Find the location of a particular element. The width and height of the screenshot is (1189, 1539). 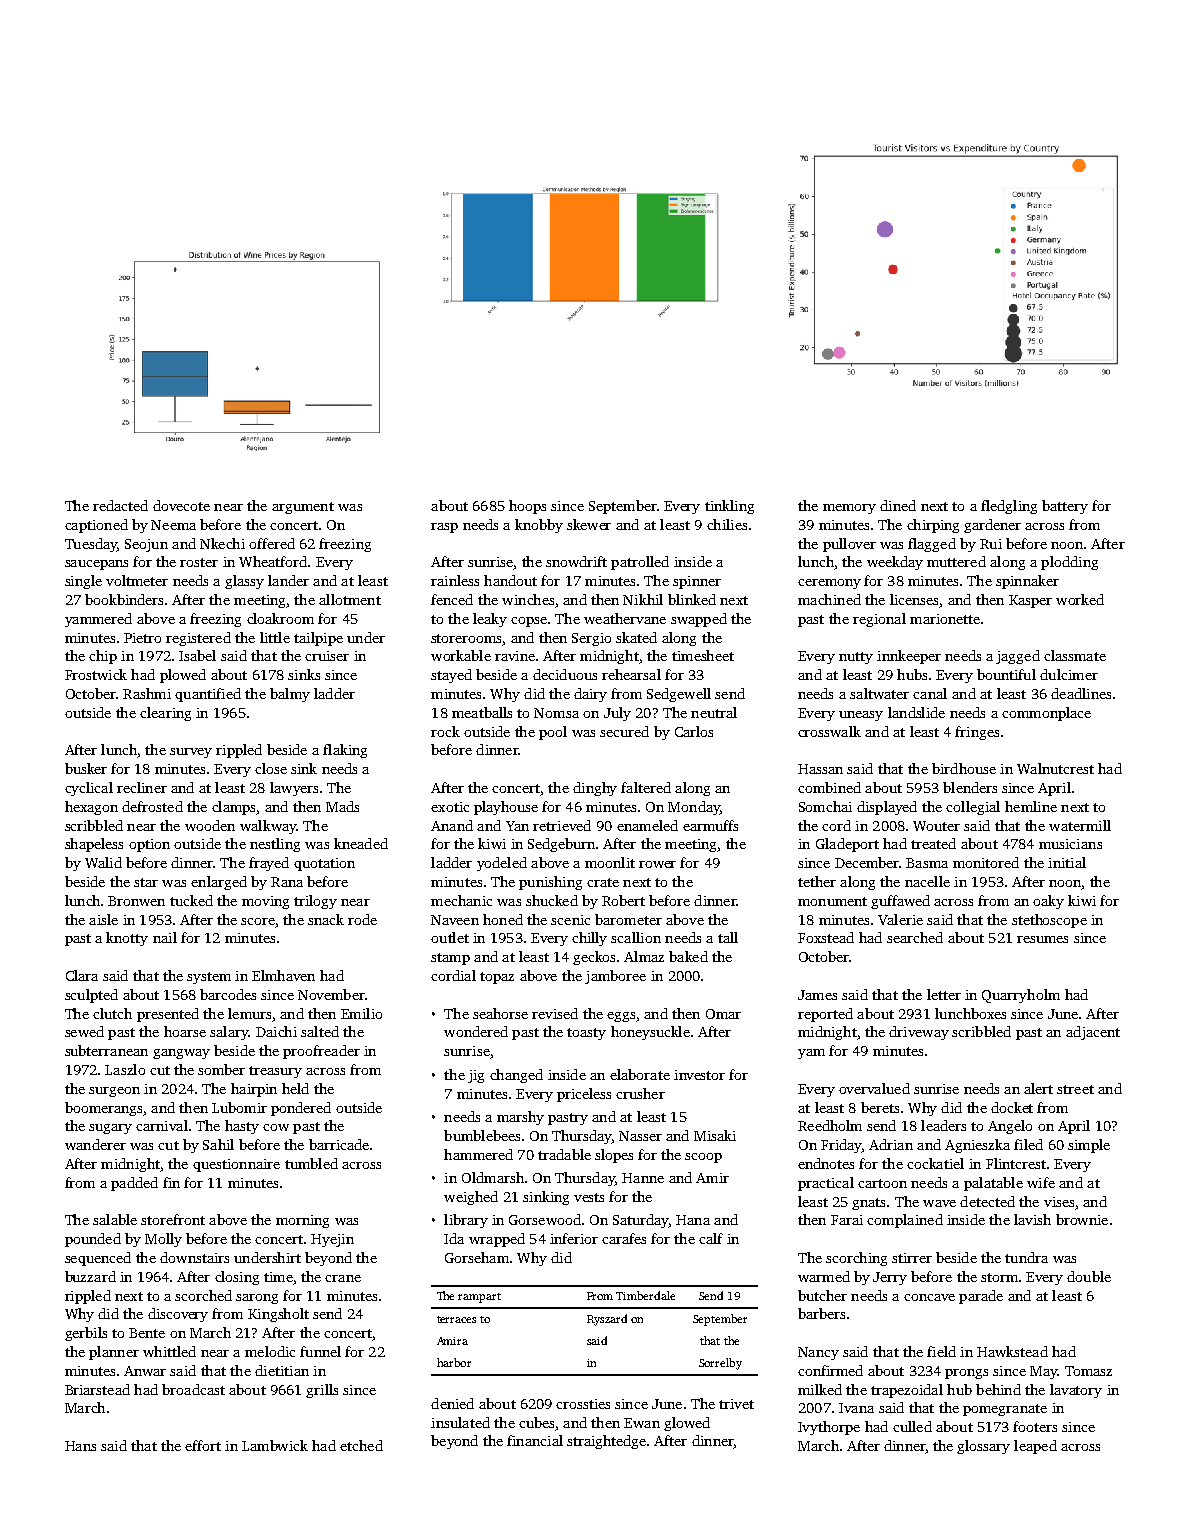

nacelle is located at coordinates (927, 881).
